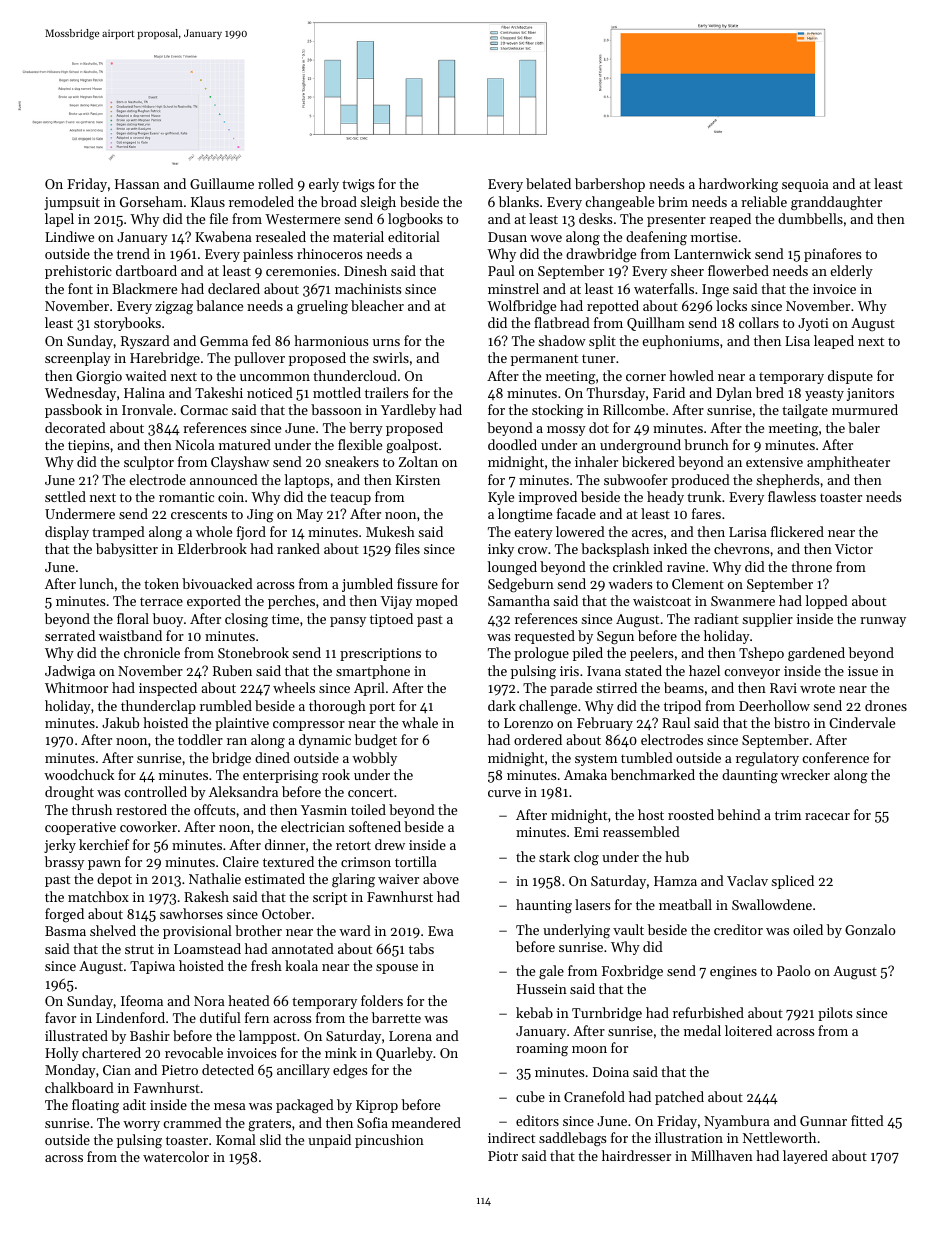  Describe the element at coordinates (702, 1030) in the document. I see `medal` at that location.
